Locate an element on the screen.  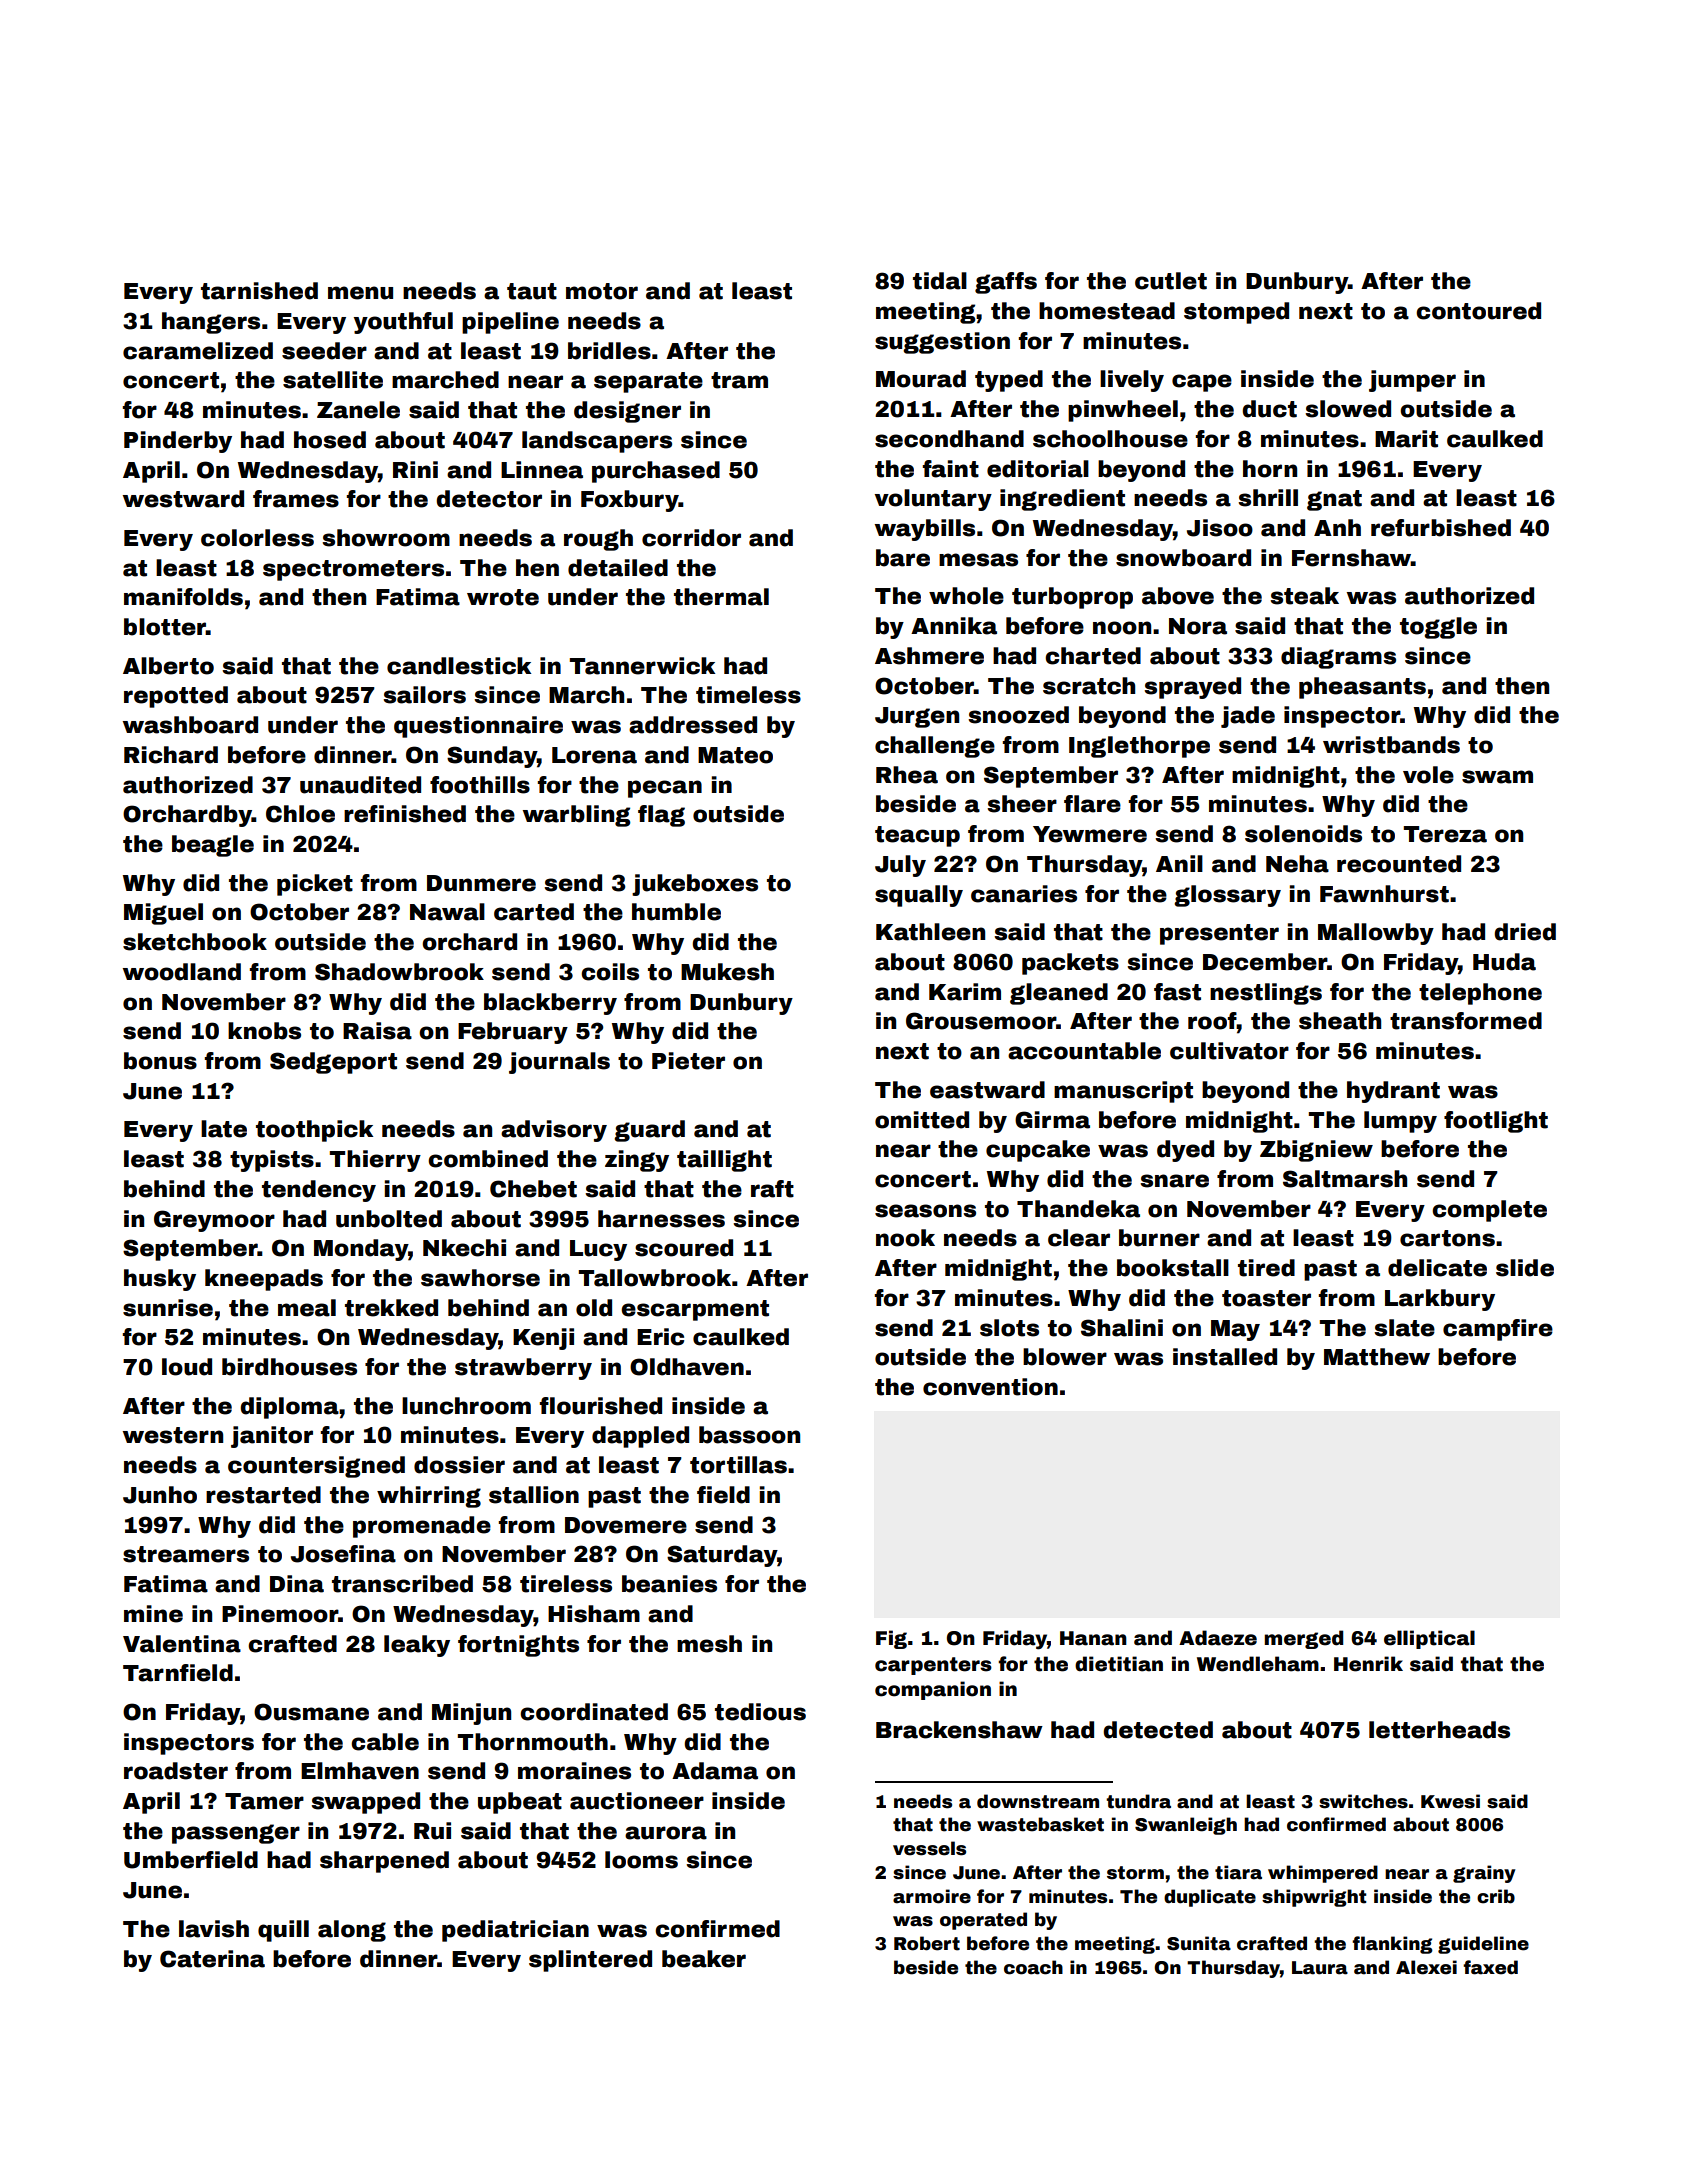
Saturday is located at coordinates (722, 1556).
